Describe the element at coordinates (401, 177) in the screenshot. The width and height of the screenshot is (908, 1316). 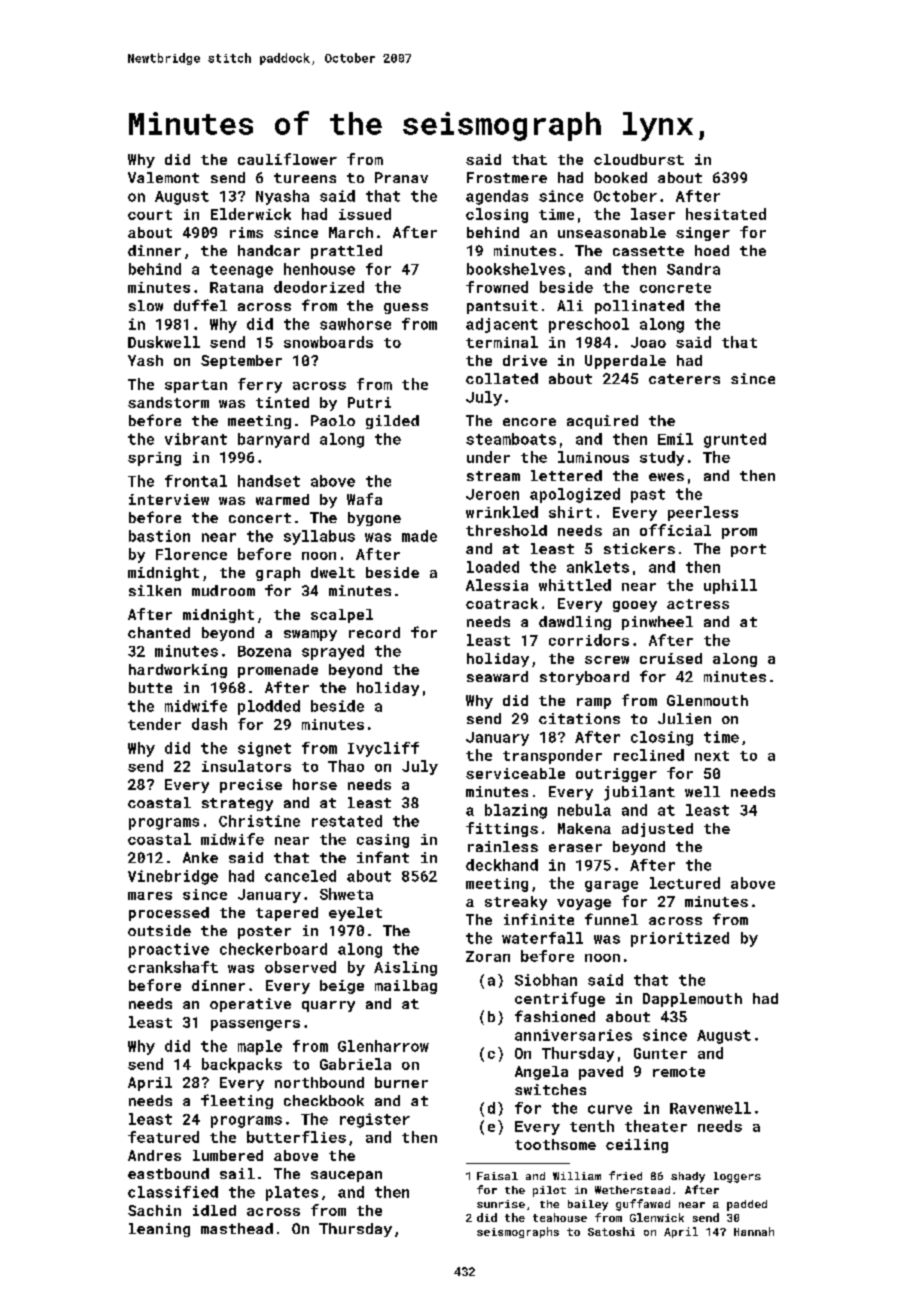
I see `Pranav` at that location.
